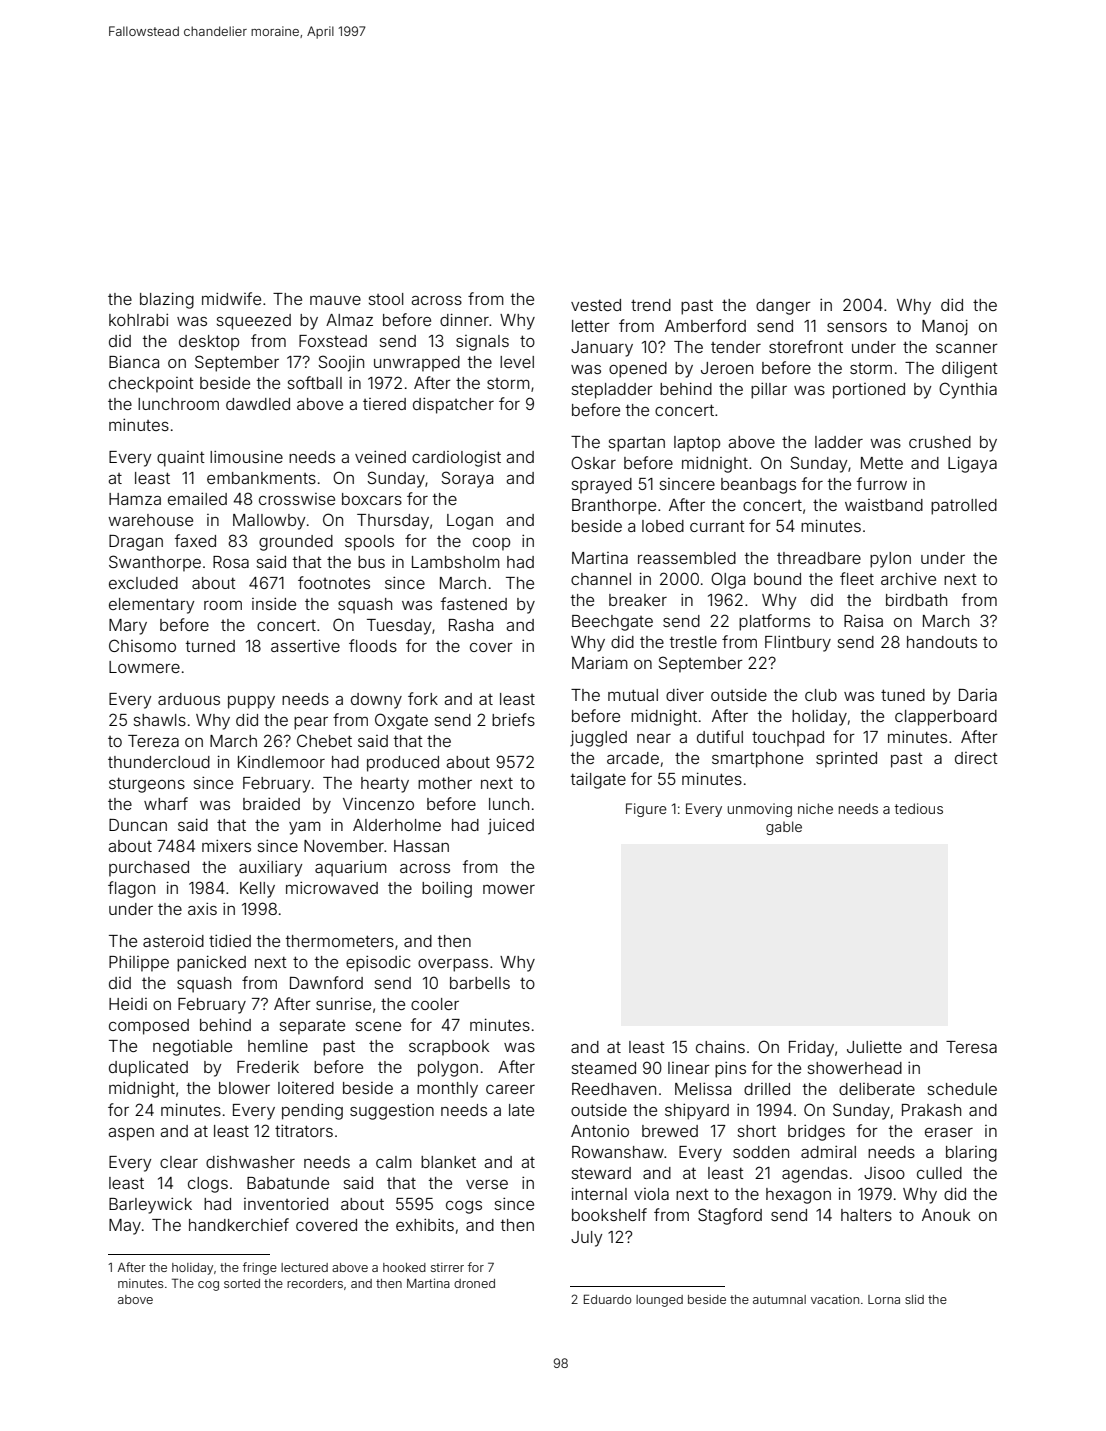 Image resolution: width=1106 pixels, height=1431 pixels. What do you see at coordinates (312, 1111) in the screenshot?
I see `pending` at bounding box center [312, 1111].
